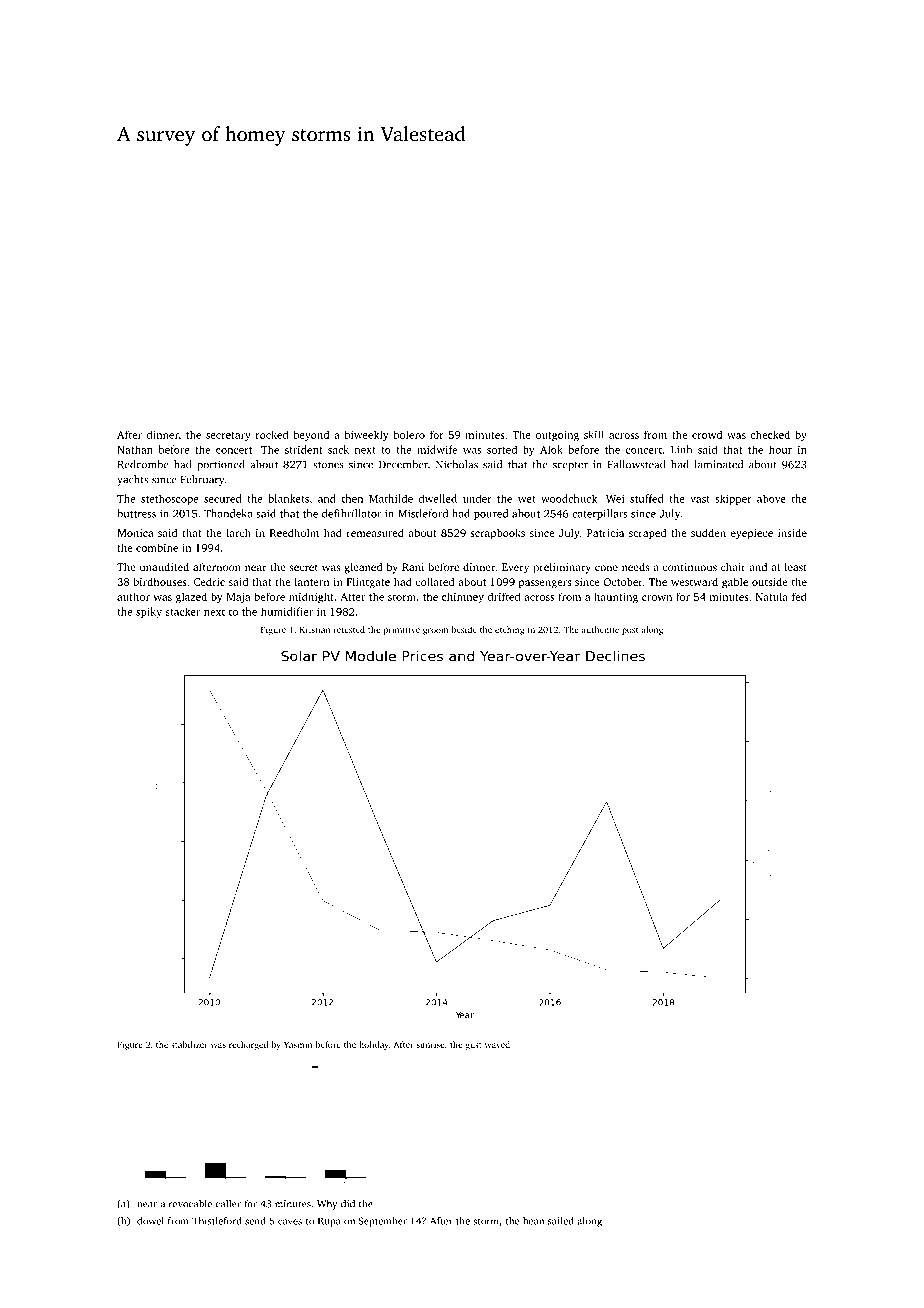 The width and height of the screenshot is (924, 1308). I want to click on Kristian, so click(315, 629).
